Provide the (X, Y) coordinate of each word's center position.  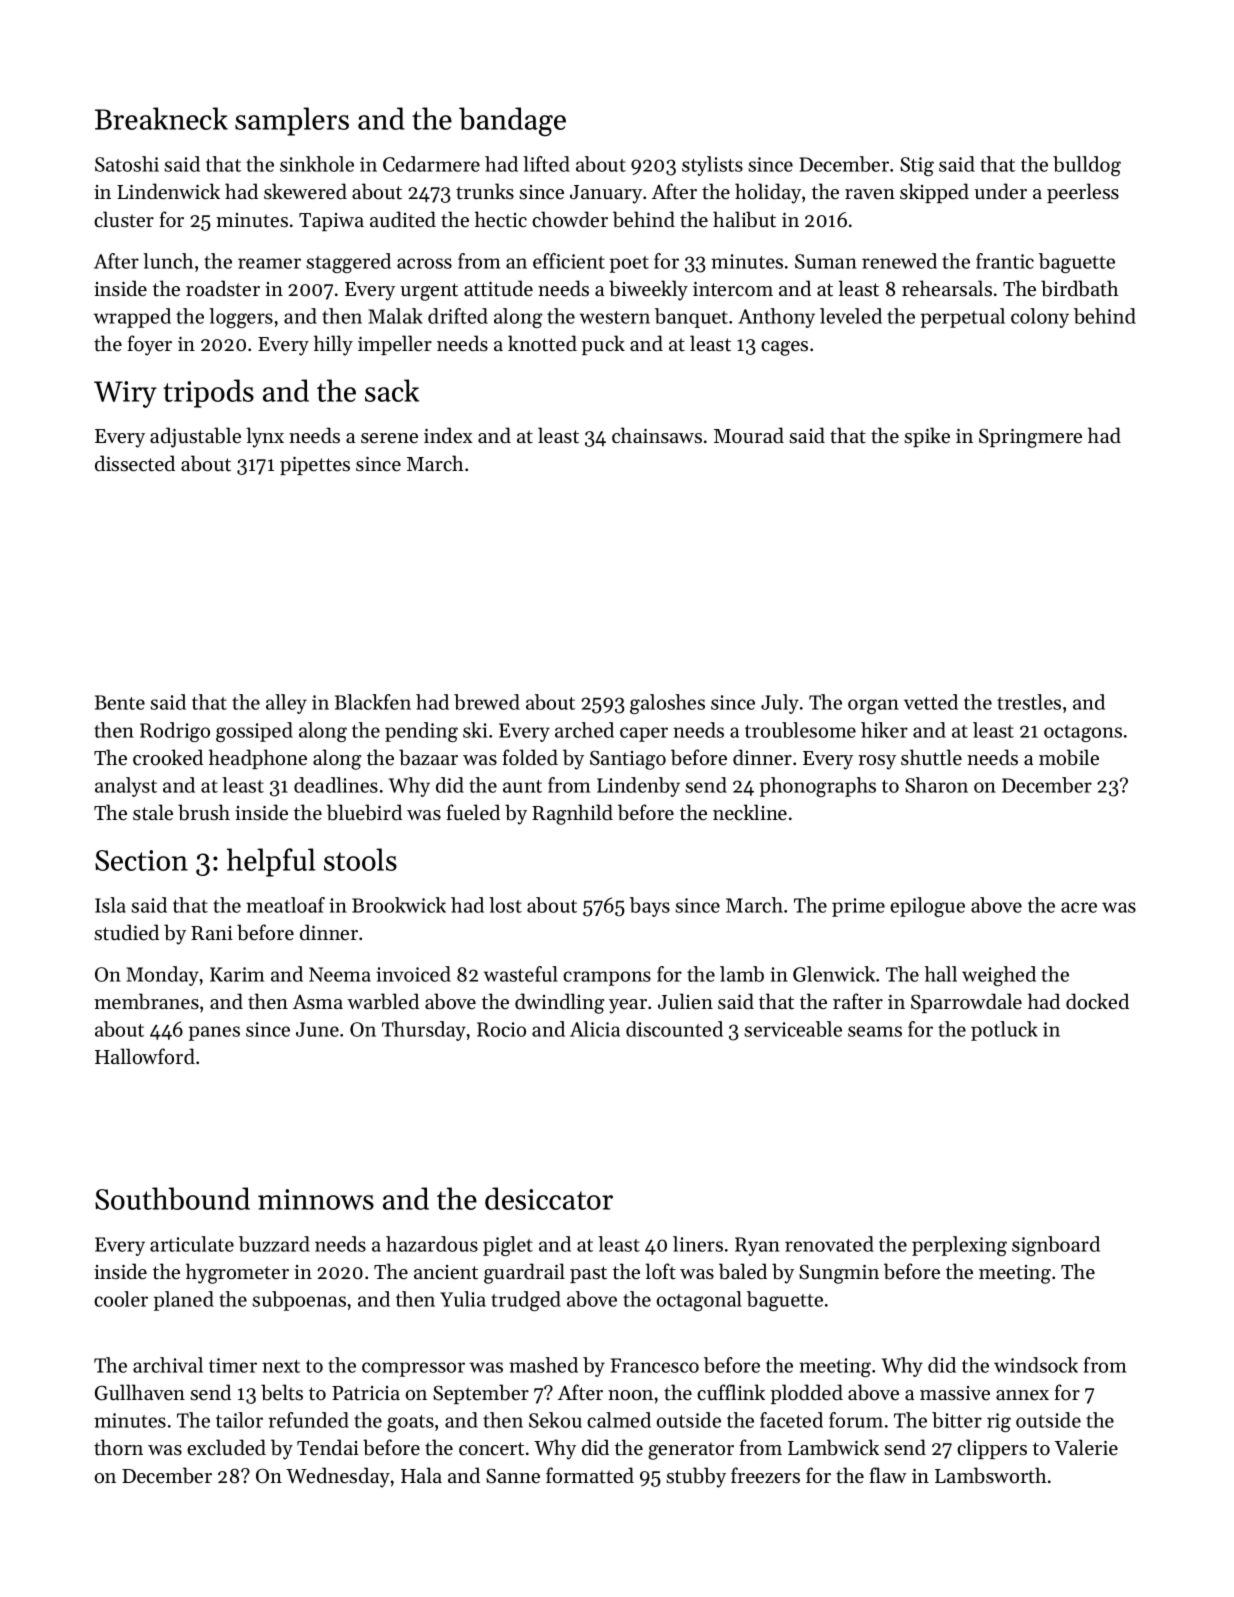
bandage (512, 121)
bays (650, 907)
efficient (569, 261)
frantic (1005, 261)
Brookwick (399, 905)
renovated (829, 1244)
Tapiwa (331, 222)
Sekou (555, 1420)
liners (698, 1244)
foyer (149, 345)
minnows (316, 1199)
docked (1097, 1001)
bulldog (1087, 166)
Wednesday (338, 1477)
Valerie (1086, 1447)
